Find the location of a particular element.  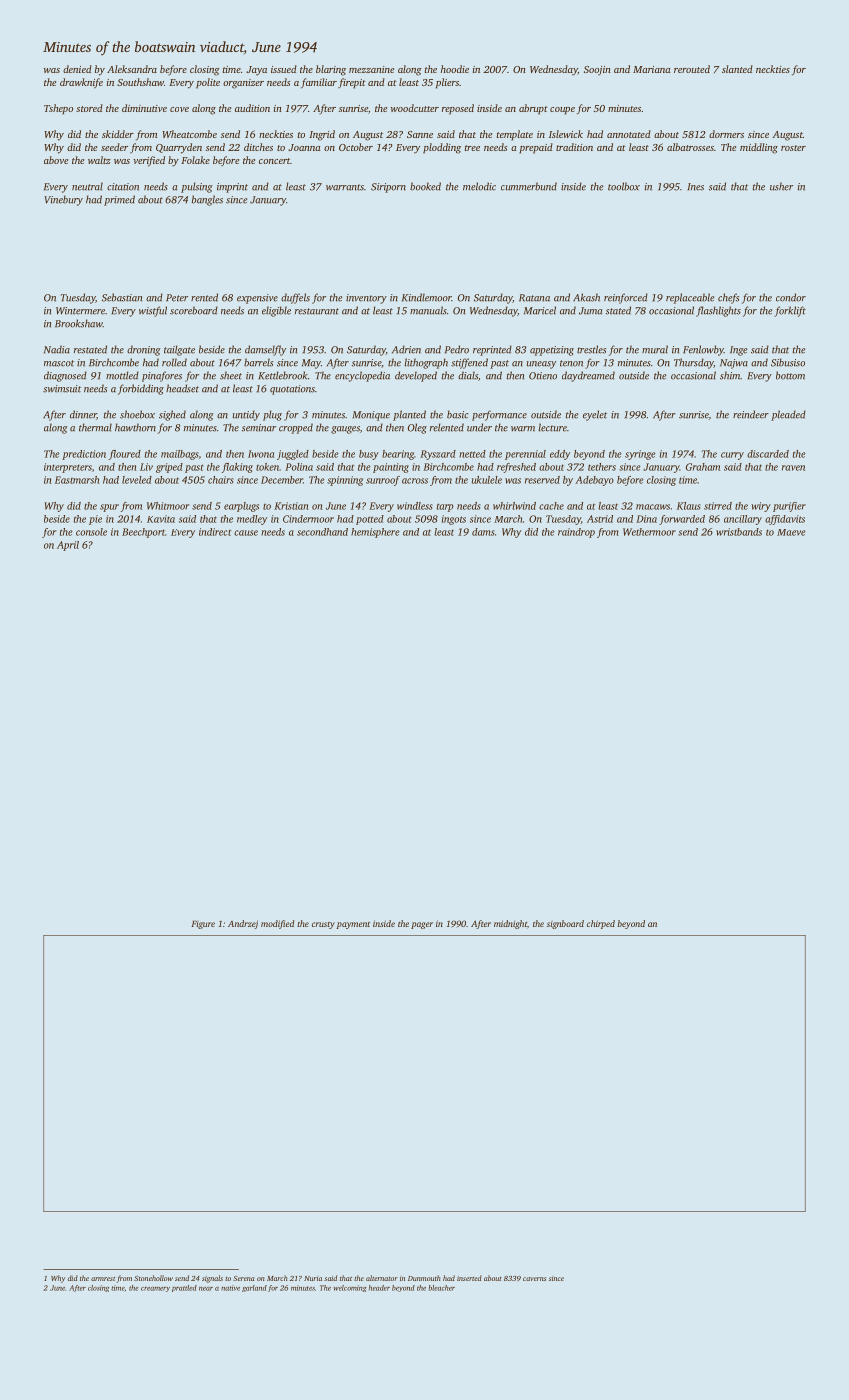

payment is located at coordinates (353, 925).
